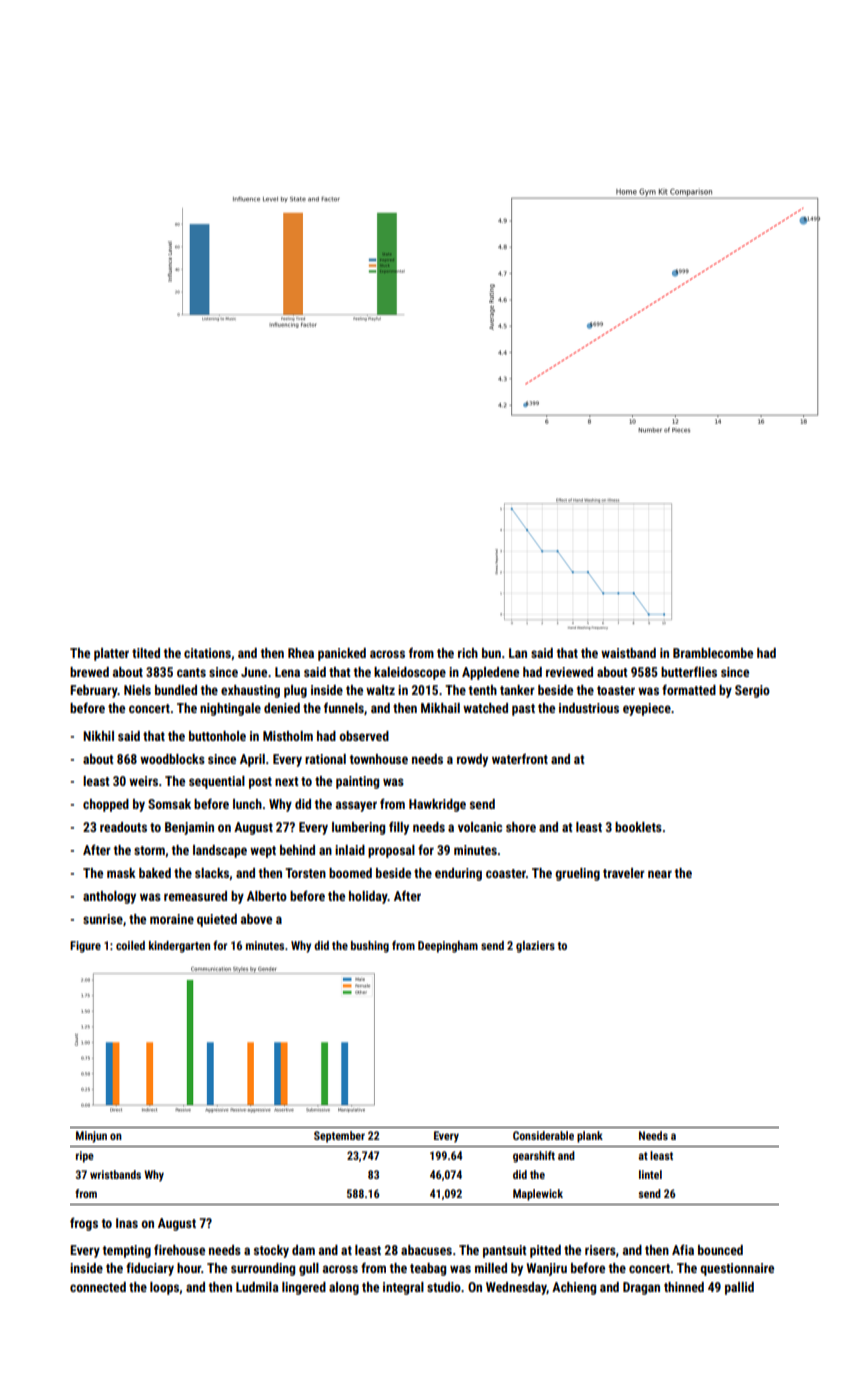 This document has width=849, height=1400. What do you see at coordinates (169, 804) in the document?
I see `Somsak` at bounding box center [169, 804].
